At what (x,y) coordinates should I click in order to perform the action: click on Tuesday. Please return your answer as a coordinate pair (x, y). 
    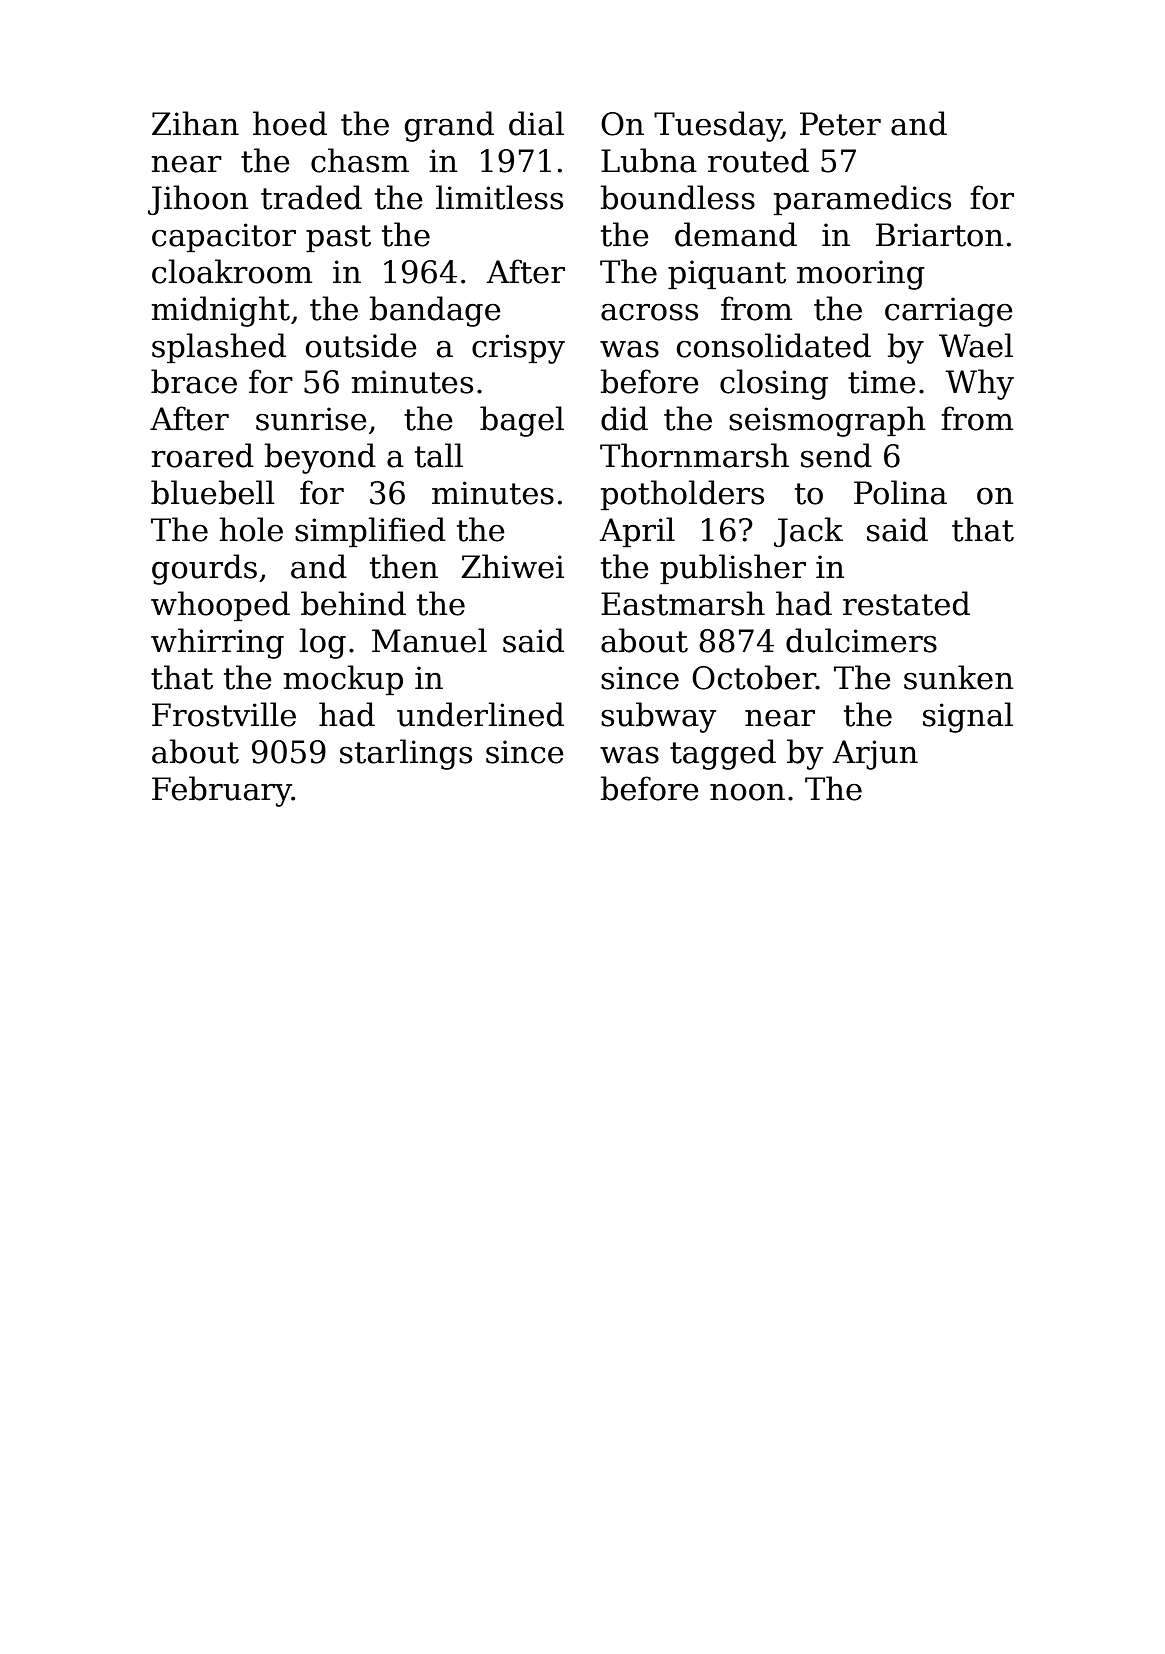
    Looking at the image, I should click on (718, 126).
